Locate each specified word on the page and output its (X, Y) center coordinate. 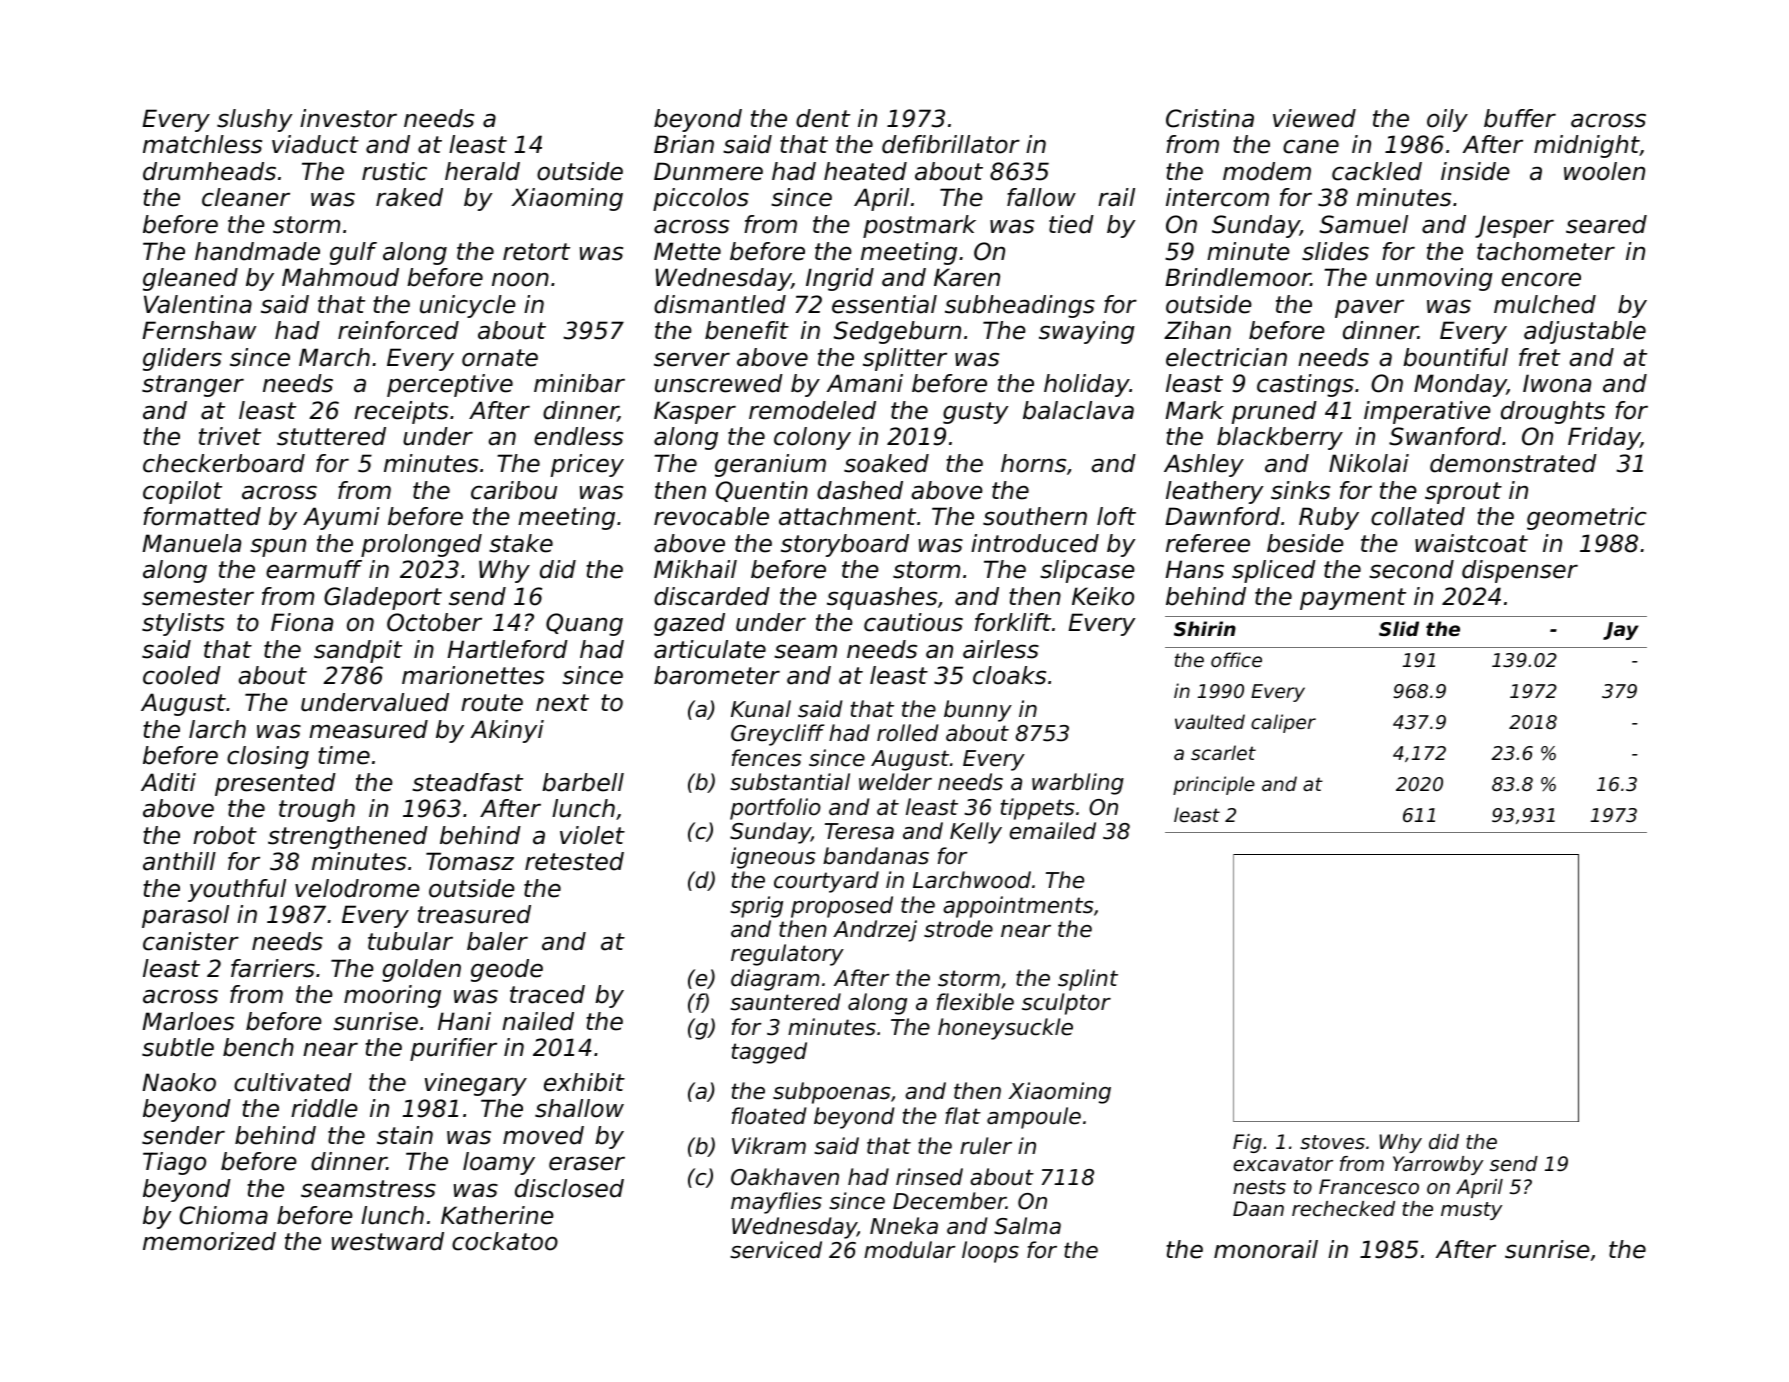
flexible (975, 1002)
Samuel (1364, 224)
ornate (500, 358)
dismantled (720, 304)
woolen (1604, 171)
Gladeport (383, 598)
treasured (474, 914)
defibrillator (951, 144)
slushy (255, 120)
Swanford (1445, 436)
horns (1033, 463)
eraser (587, 1163)
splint (1088, 980)
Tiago (174, 1163)
